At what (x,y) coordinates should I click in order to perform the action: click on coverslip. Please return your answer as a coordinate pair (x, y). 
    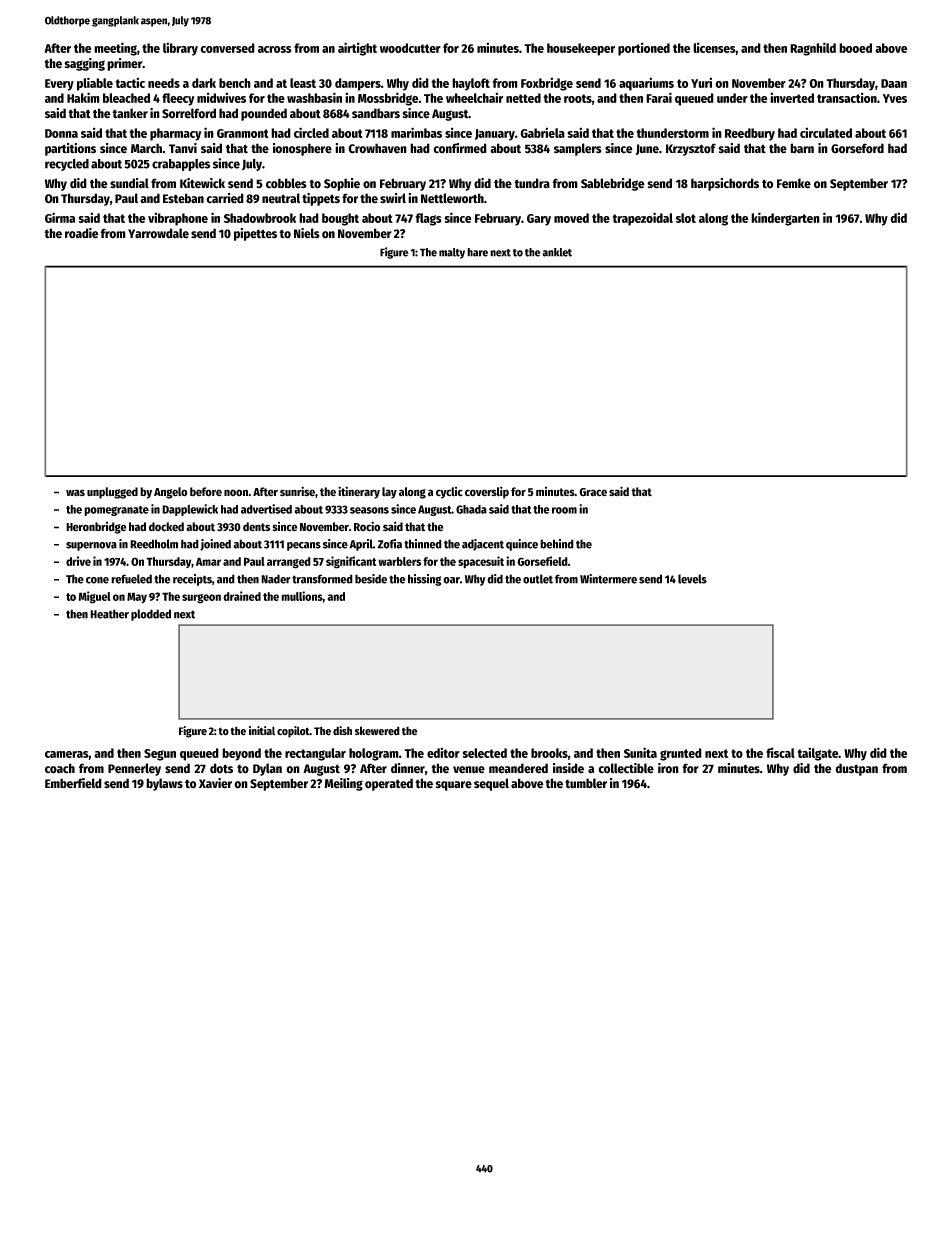
    Looking at the image, I should click on (487, 492).
